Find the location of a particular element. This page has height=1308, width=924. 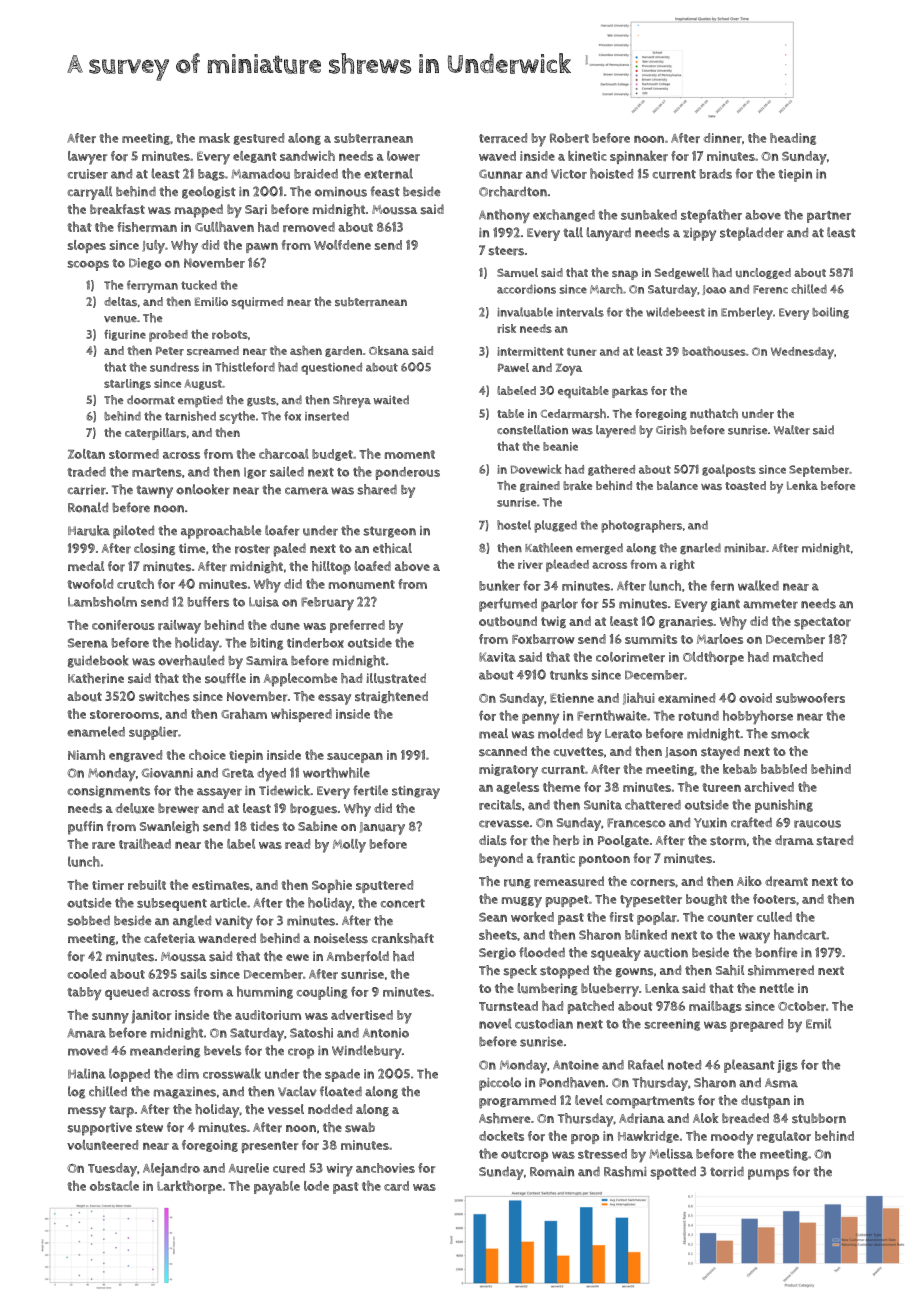

balance is located at coordinates (677, 485).
